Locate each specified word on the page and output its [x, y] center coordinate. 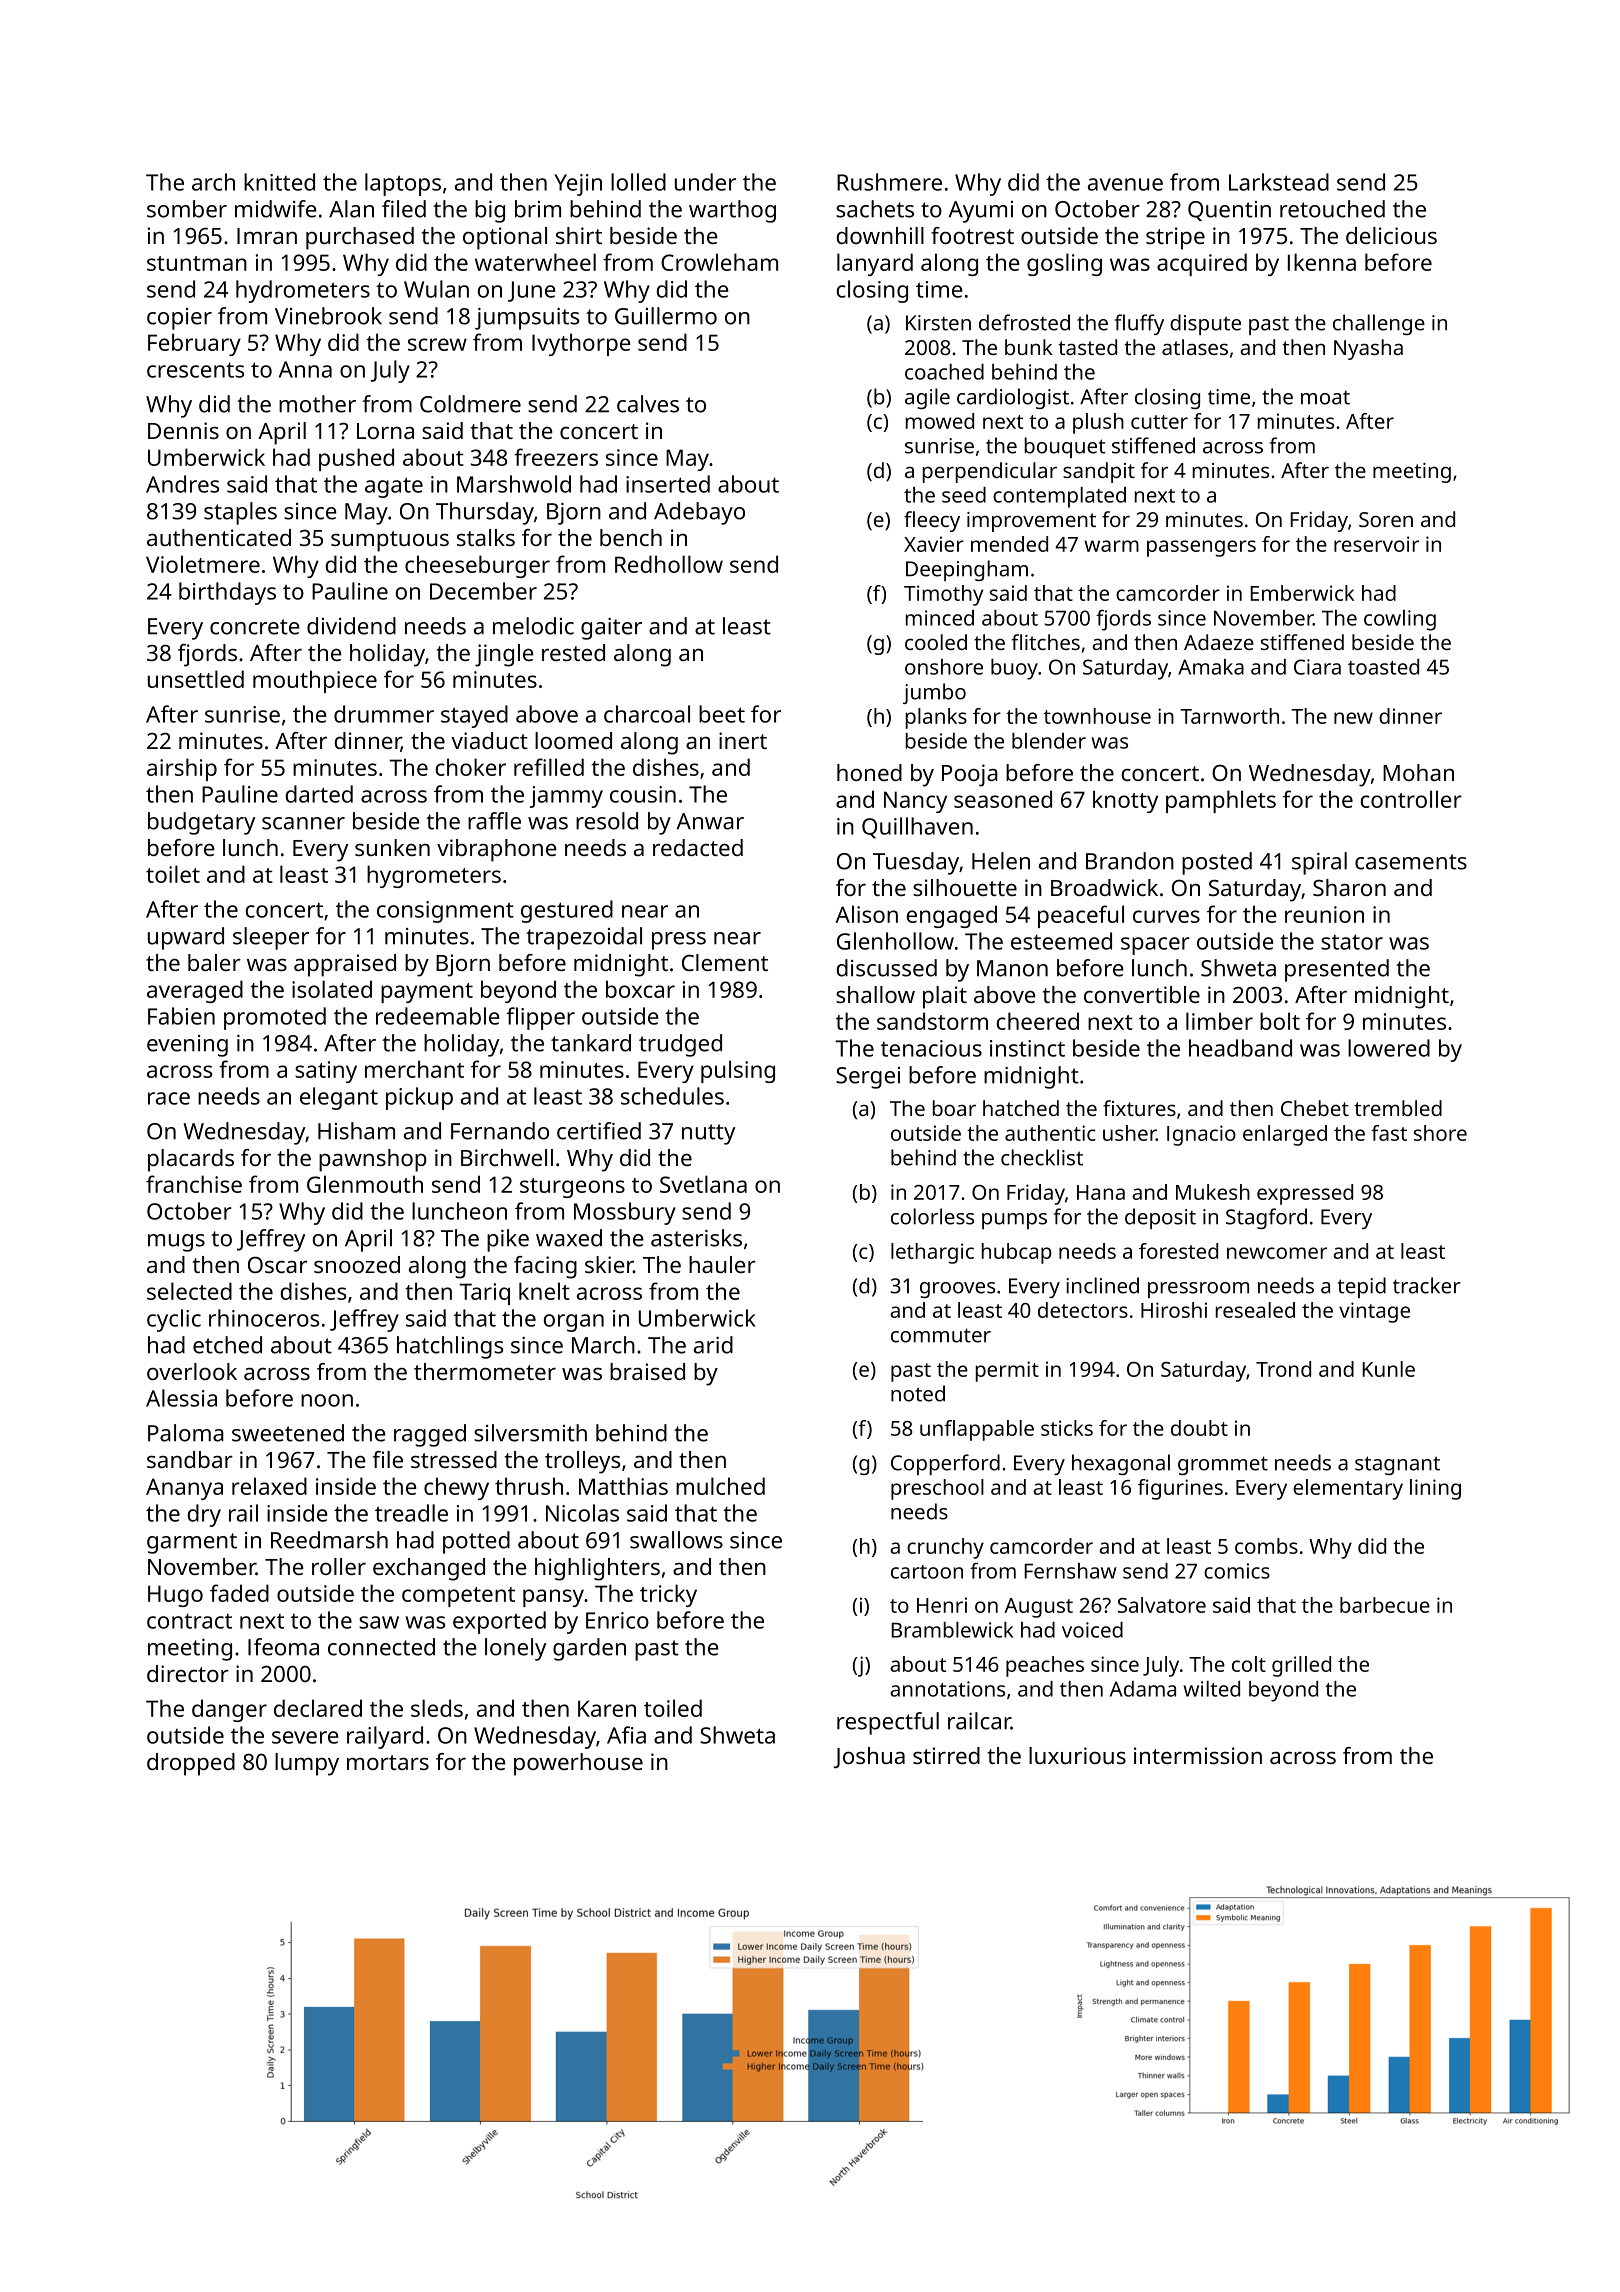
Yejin [578, 185]
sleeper [271, 938]
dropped [191, 1764]
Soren [1386, 519]
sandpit [1099, 472]
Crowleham [719, 262]
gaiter [611, 628]
